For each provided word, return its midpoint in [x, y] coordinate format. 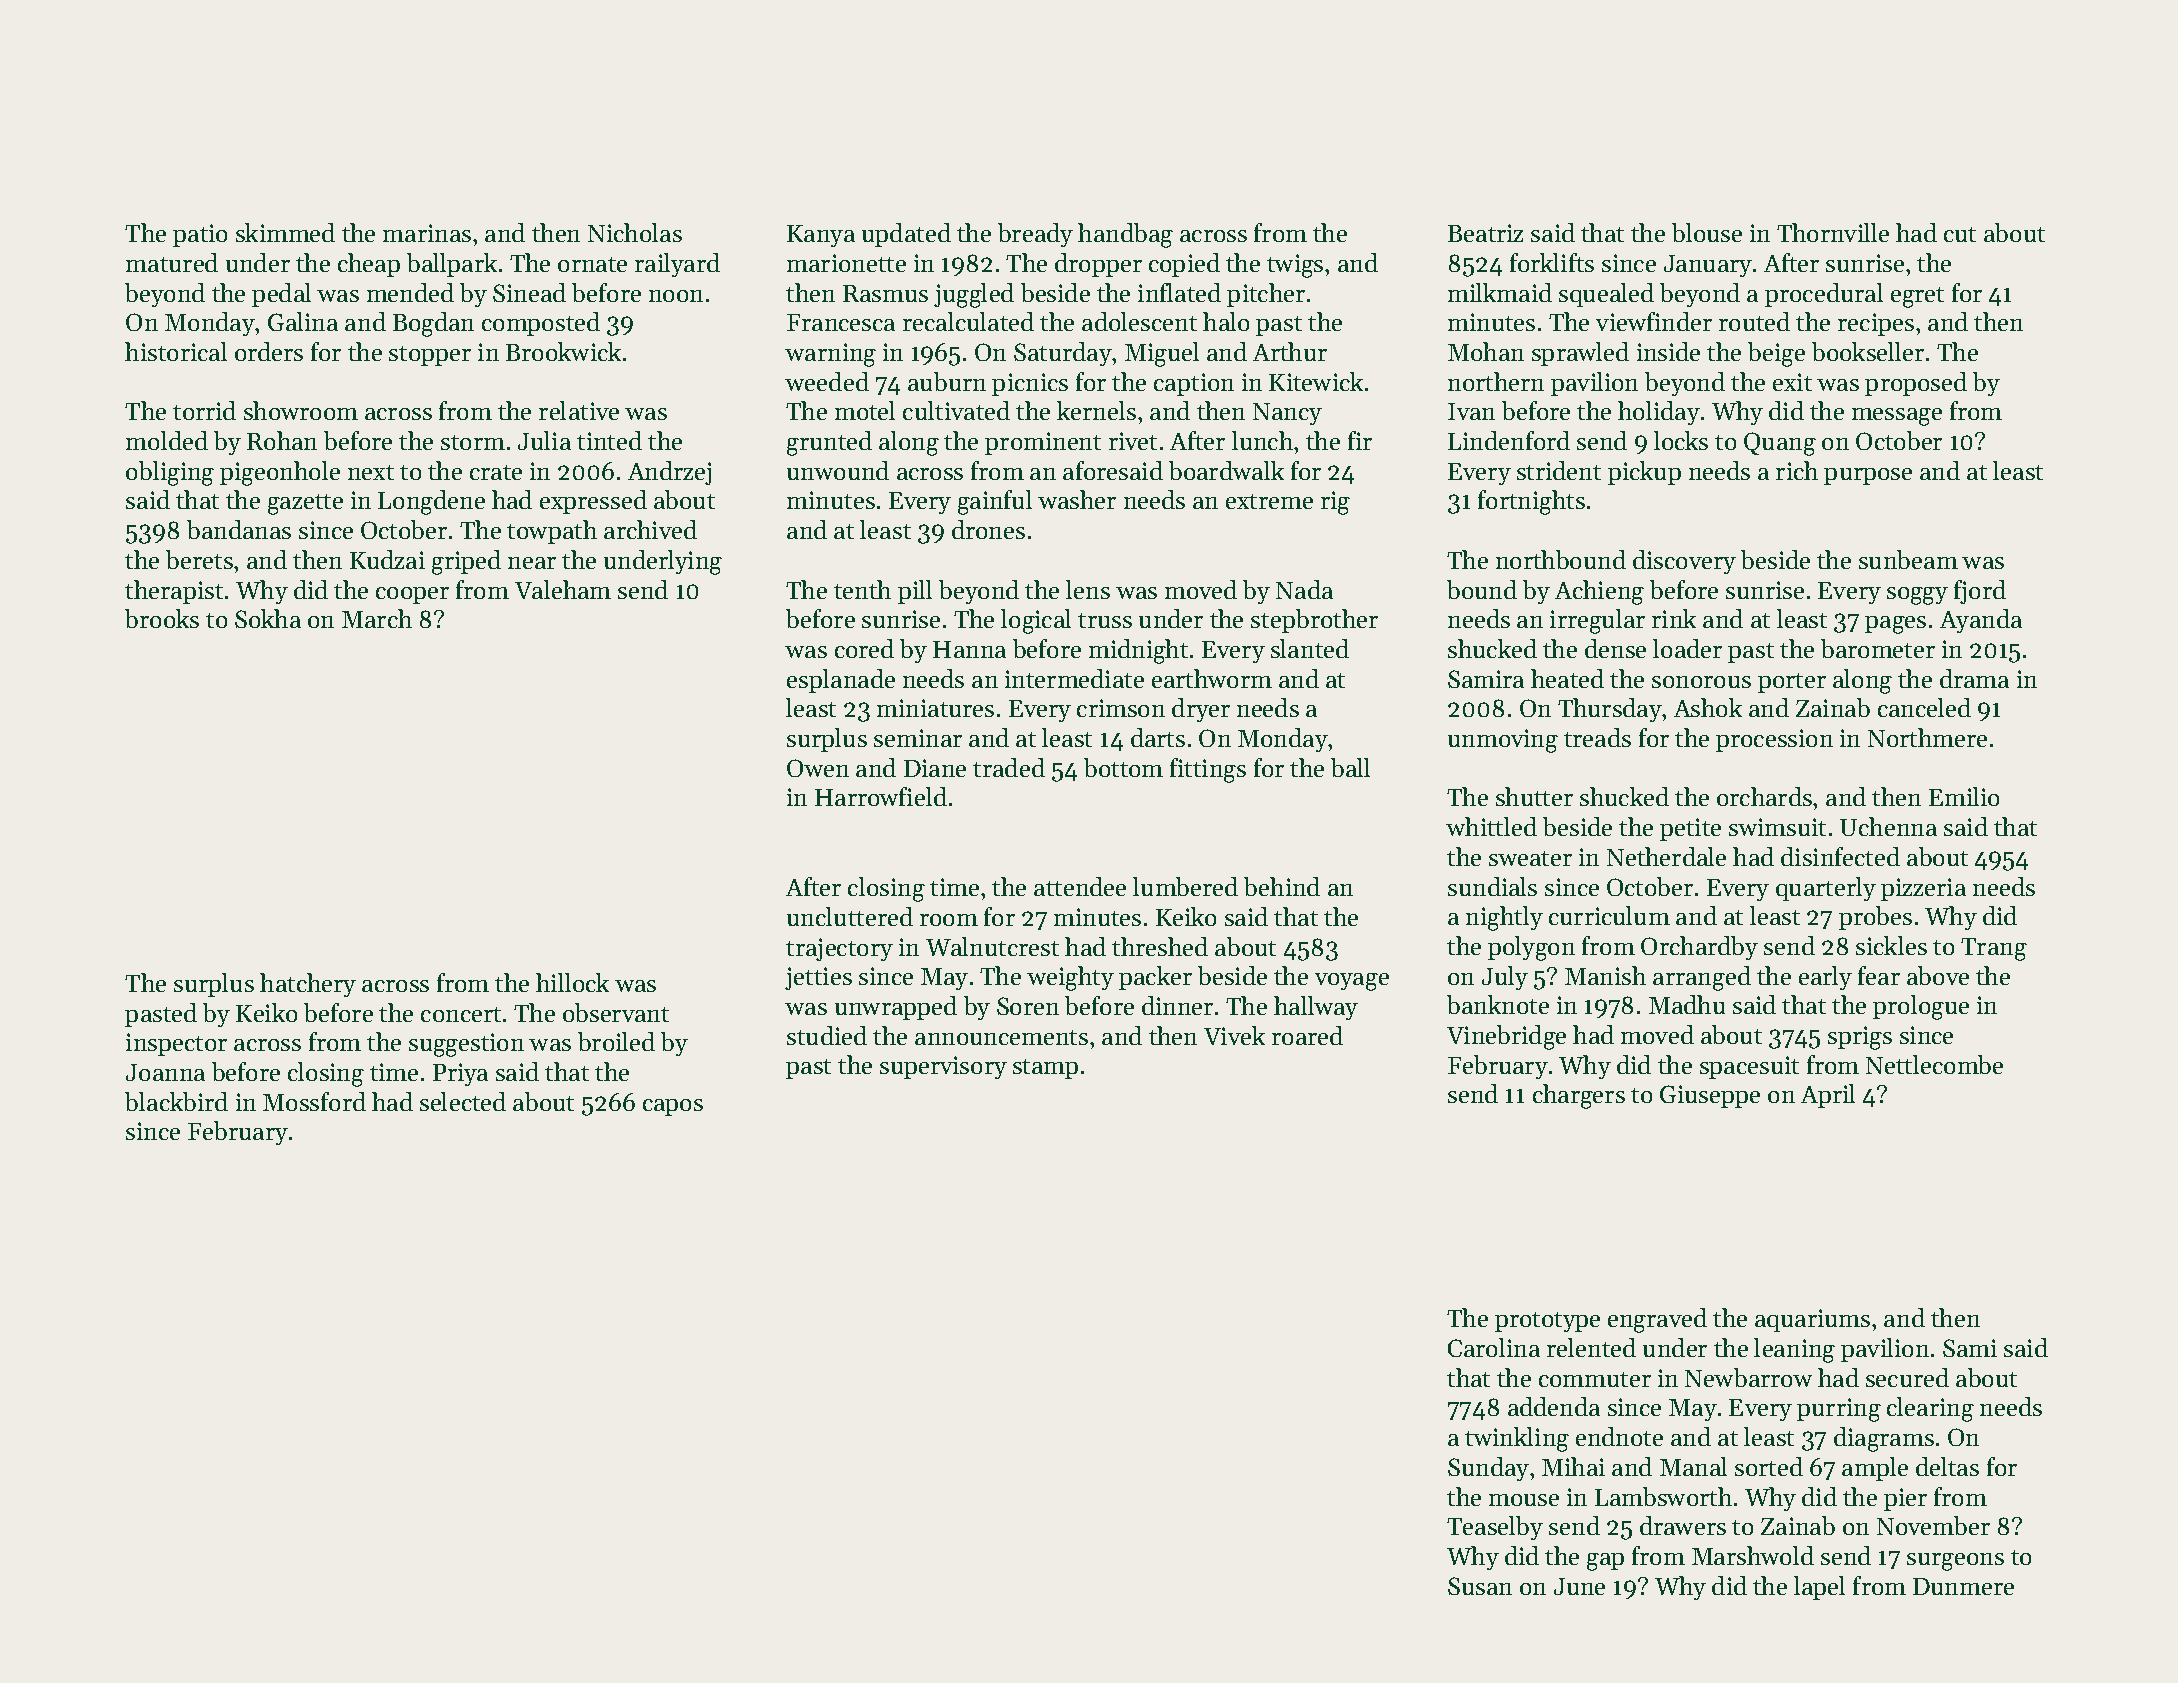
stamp [1045, 1069]
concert [461, 1014]
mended [410, 292]
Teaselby [1495, 1528]
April [1828, 1096]
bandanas [239, 529]
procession [1774, 740]
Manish [1605, 975]
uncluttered [850, 916]
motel [865, 410]
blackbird [176, 1101]
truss [1105, 620]
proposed [1916, 384]
